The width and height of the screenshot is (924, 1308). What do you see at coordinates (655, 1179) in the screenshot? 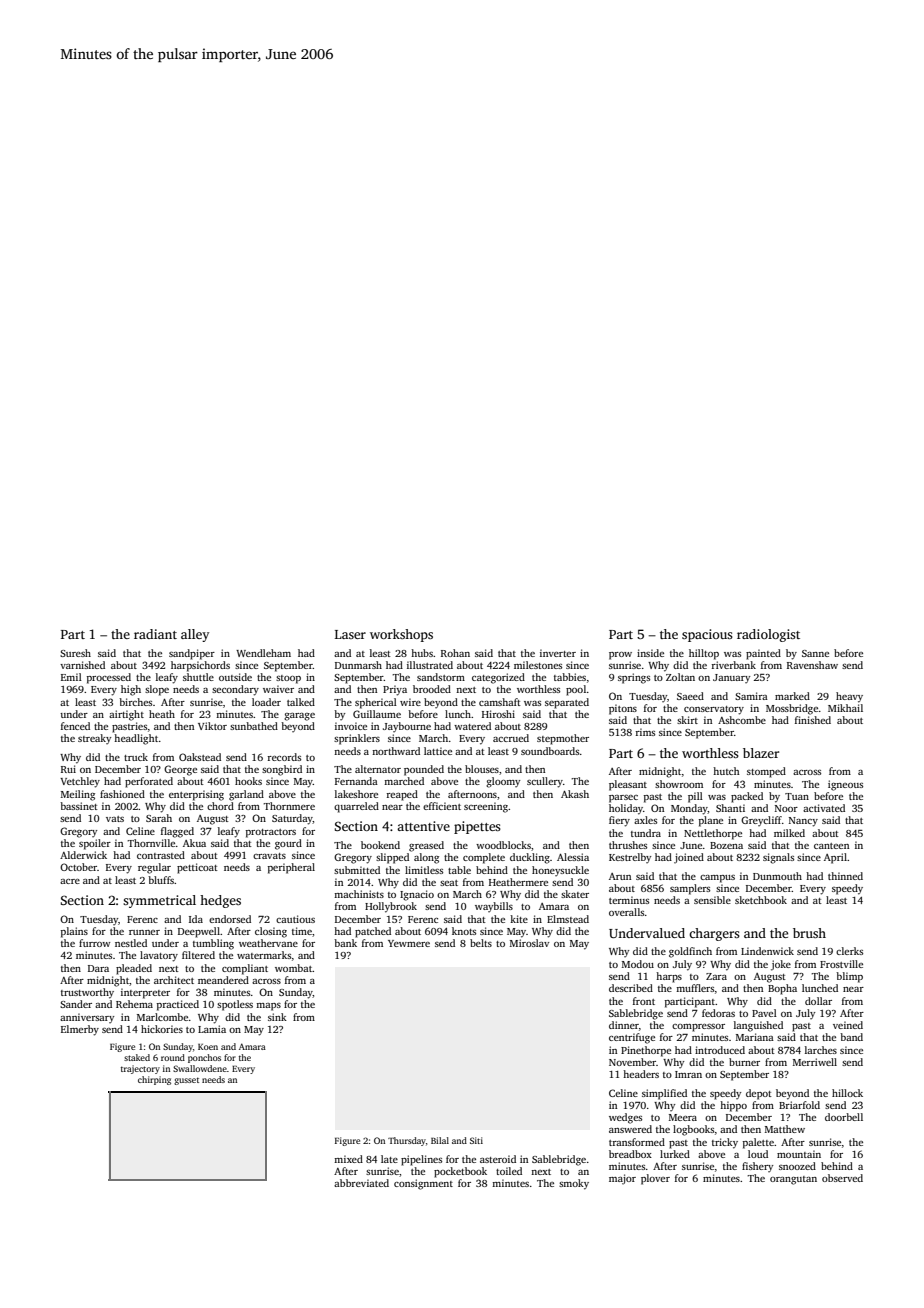
I see `plover` at bounding box center [655, 1179].
